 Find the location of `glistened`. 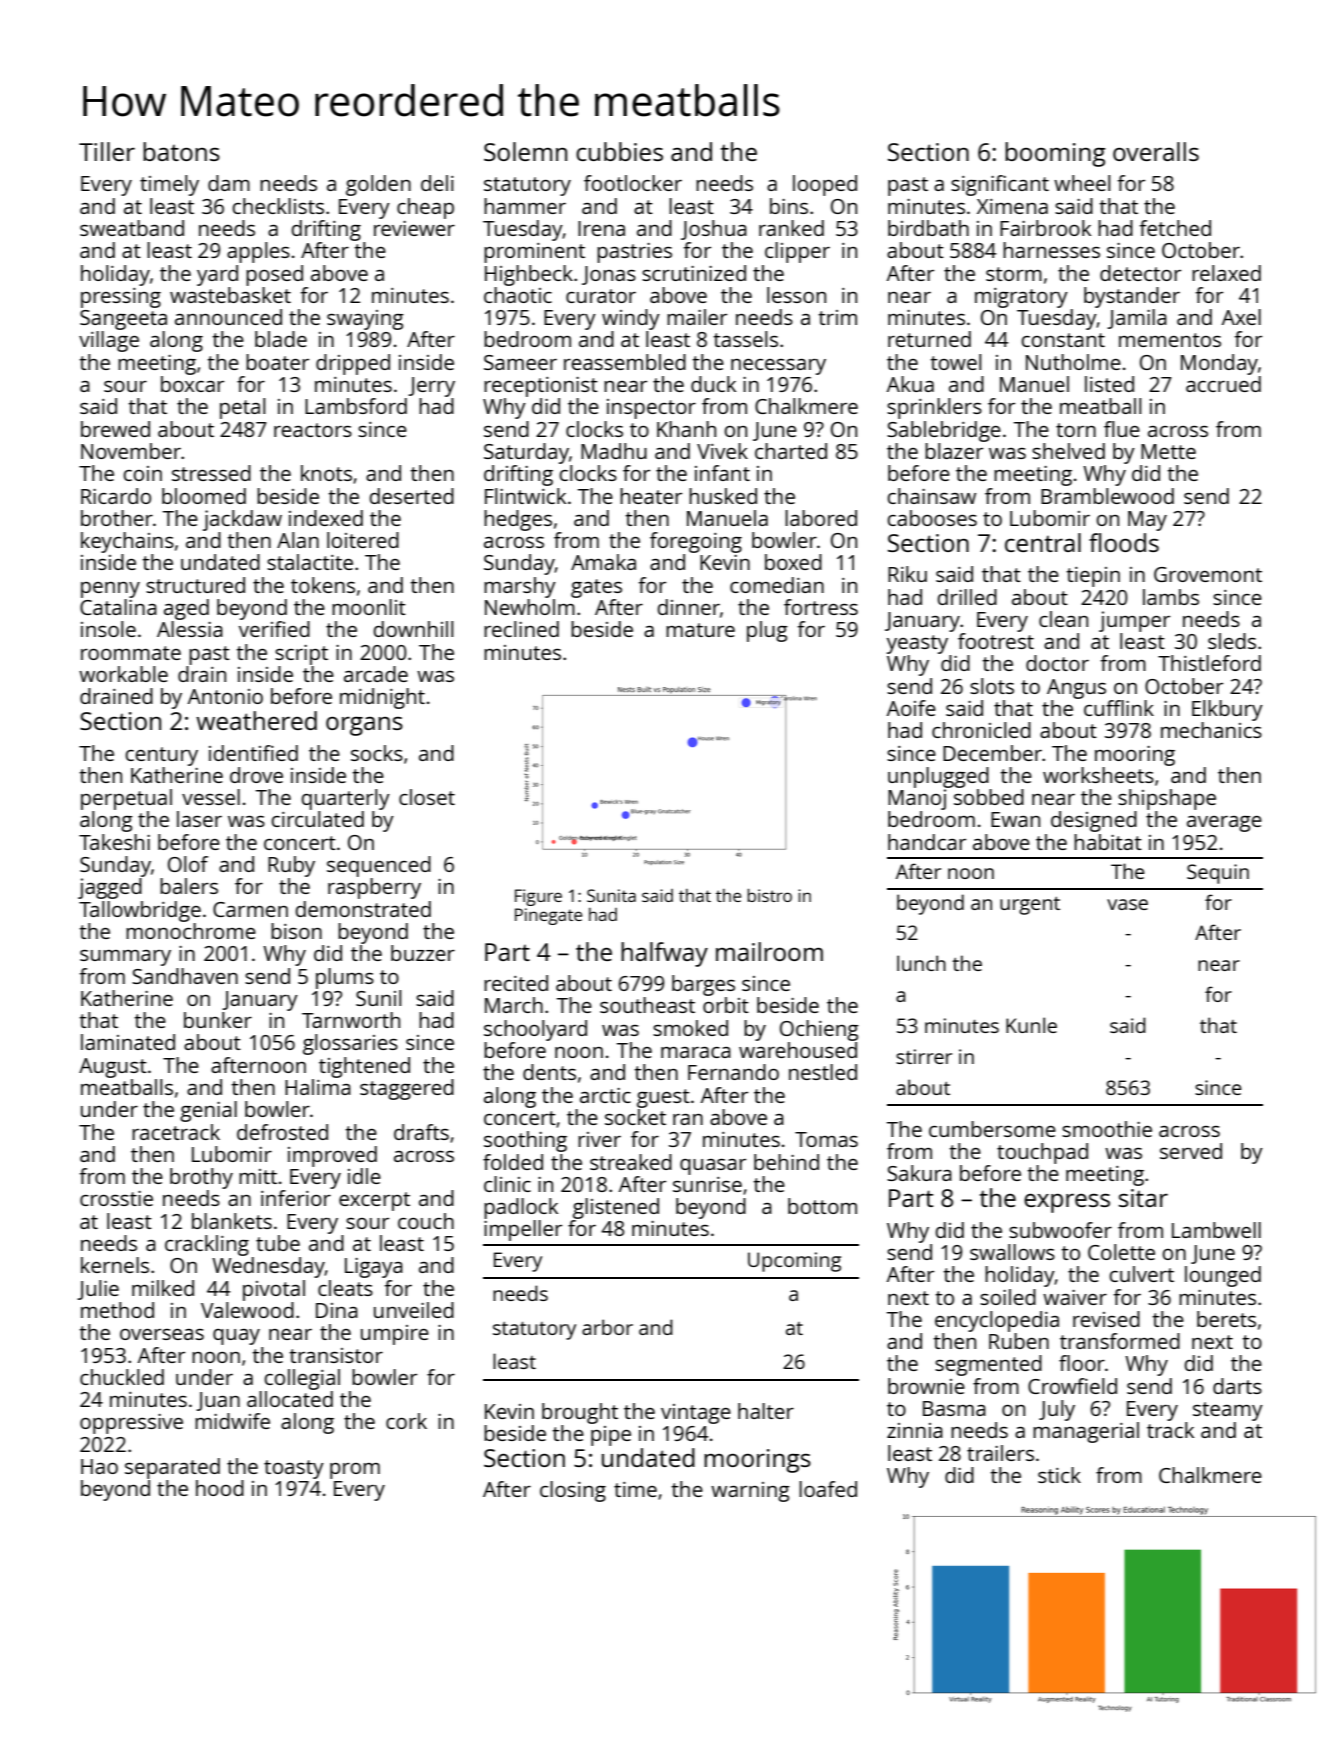

glistened is located at coordinates (616, 1208).
